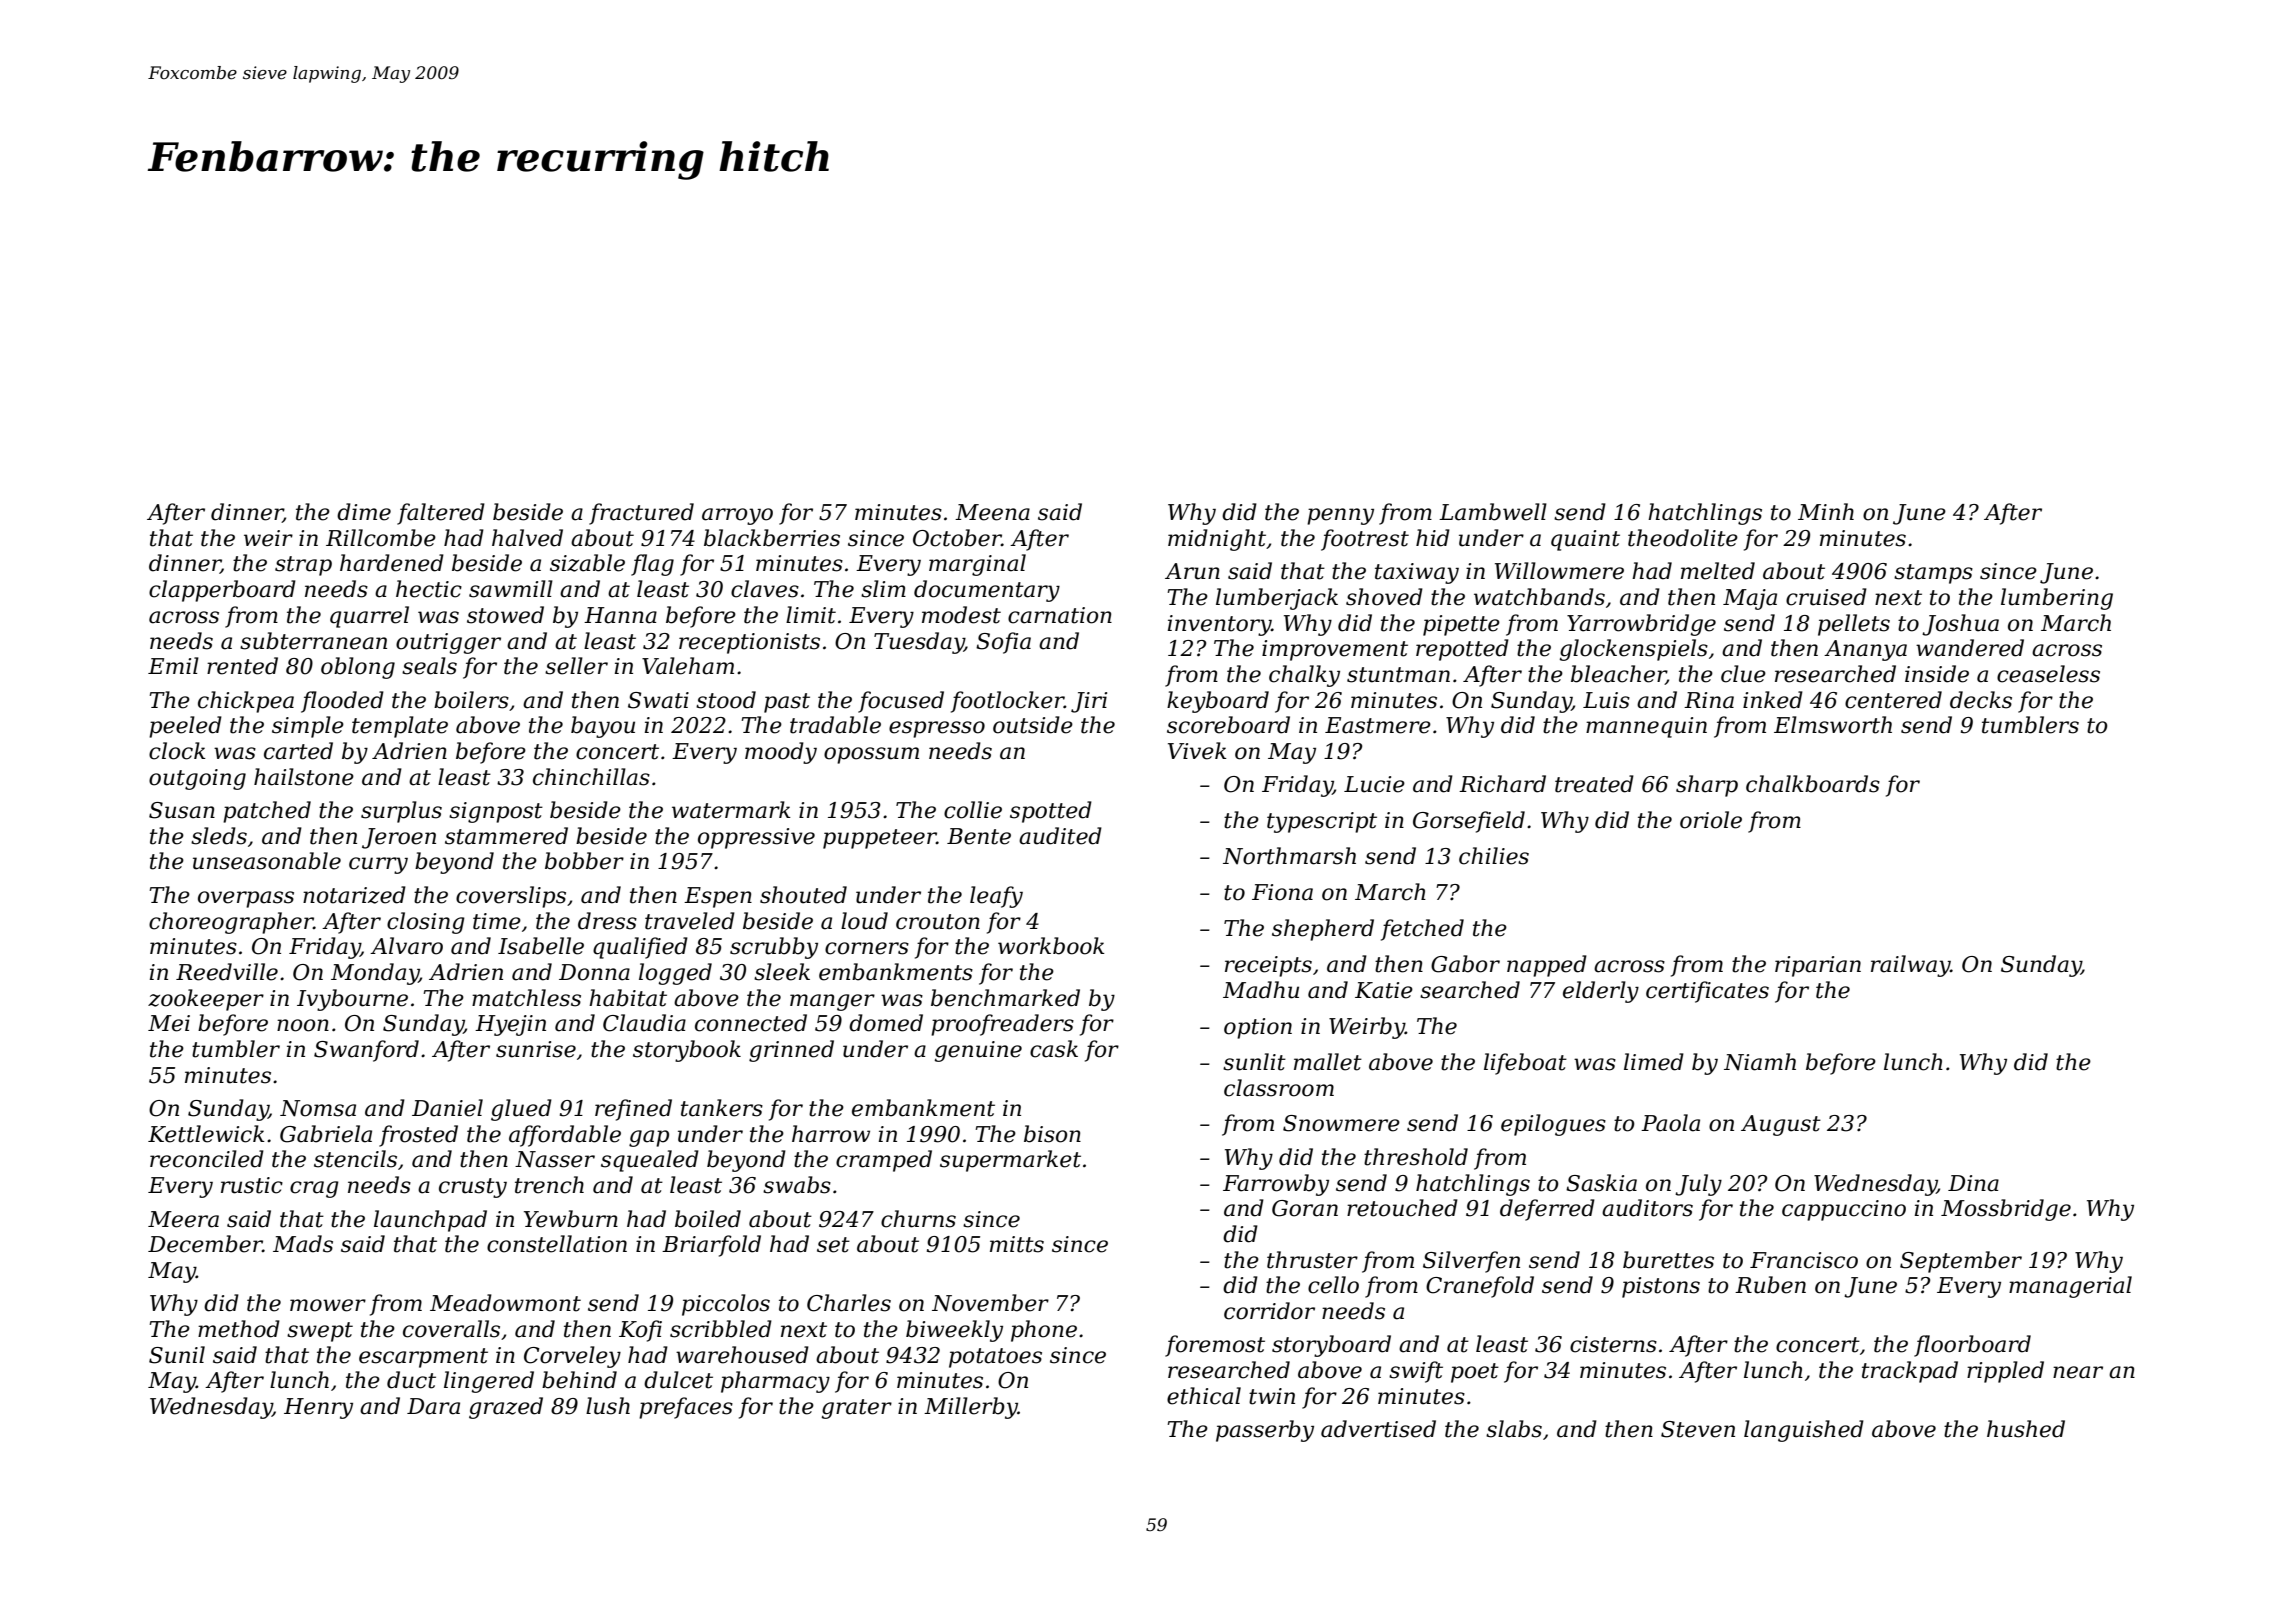  Describe the element at coordinates (1773, 700) in the screenshot. I see `inked` at that location.
